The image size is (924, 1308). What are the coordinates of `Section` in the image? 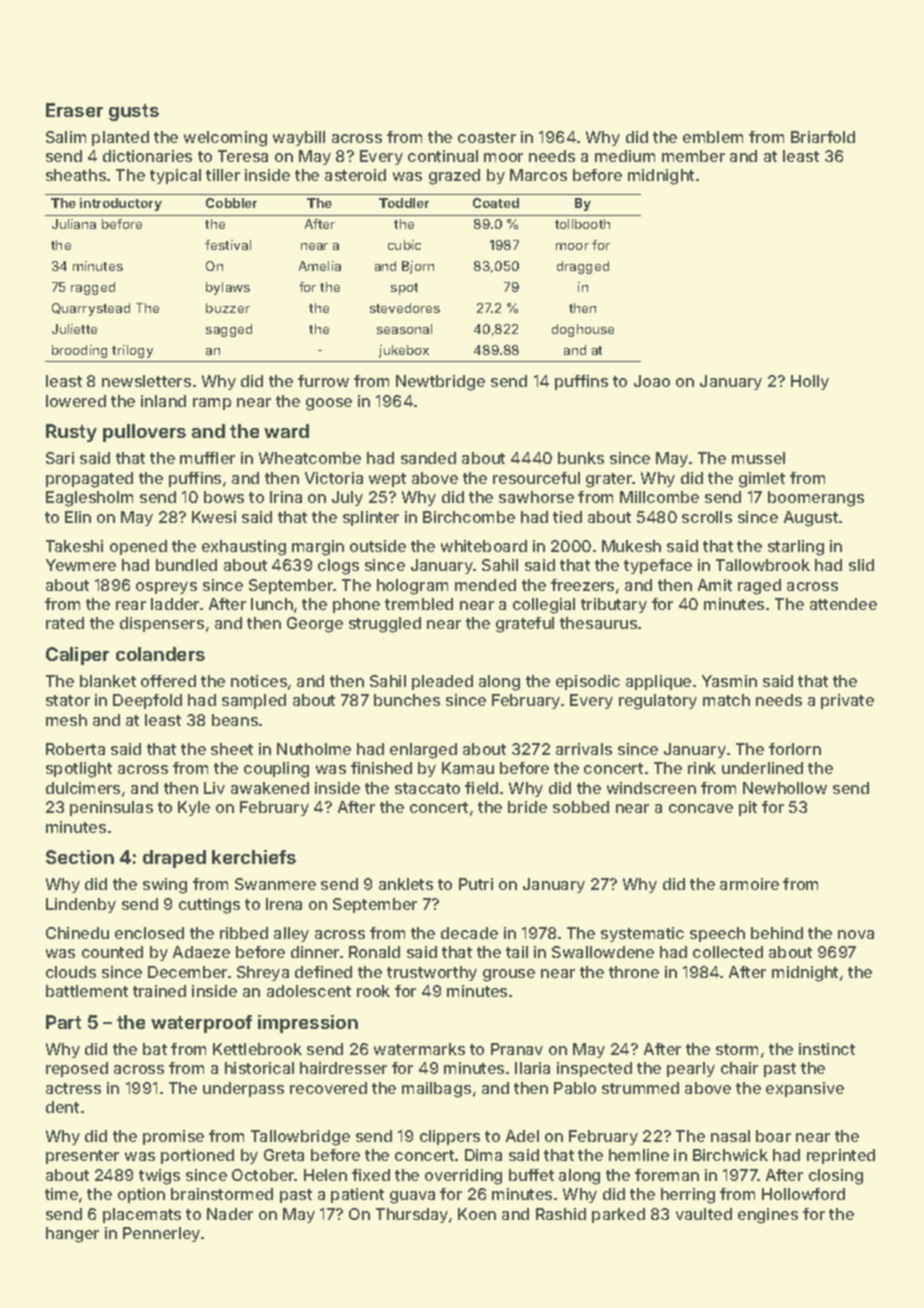 It's located at (80, 857).
